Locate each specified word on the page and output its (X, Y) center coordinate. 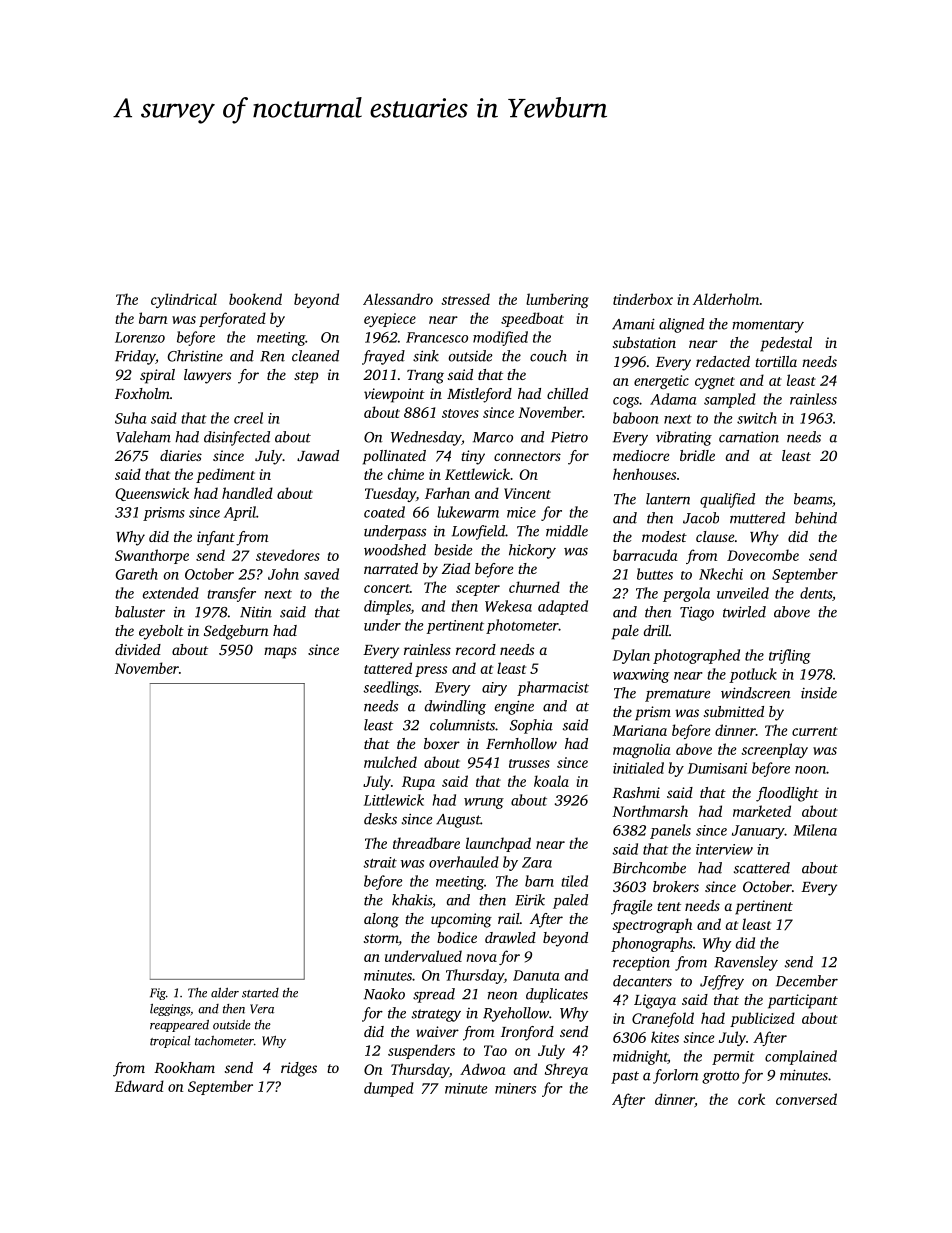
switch (757, 418)
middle (567, 531)
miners (515, 1088)
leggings (170, 1010)
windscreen (756, 693)
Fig (158, 994)
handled (247, 493)
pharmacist (553, 688)
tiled (574, 881)
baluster (140, 612)
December (807, 981)
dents (816, 593)
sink (426, 356)
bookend (255, 299)
